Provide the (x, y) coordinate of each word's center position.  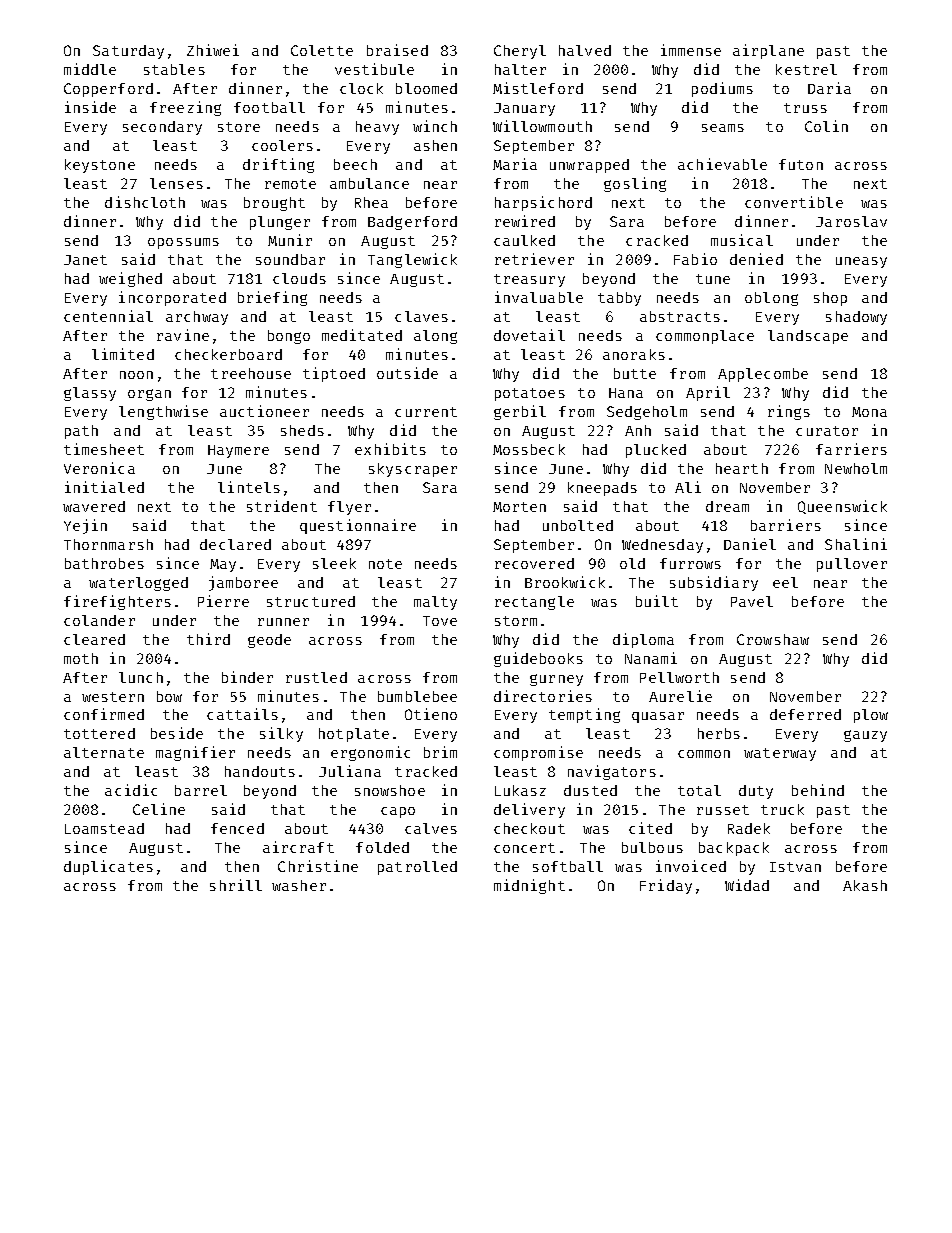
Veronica (99, 468)
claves (421, 316)
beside (177, 733)
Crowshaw (773, 639)
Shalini (856, 544)
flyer (349, 508)
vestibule (374, 69)
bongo (289, 337)
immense (691, 50)
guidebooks (538, 659)
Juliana (350, 771)
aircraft (298, 847)
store (239, 127)
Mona (869, 412)
